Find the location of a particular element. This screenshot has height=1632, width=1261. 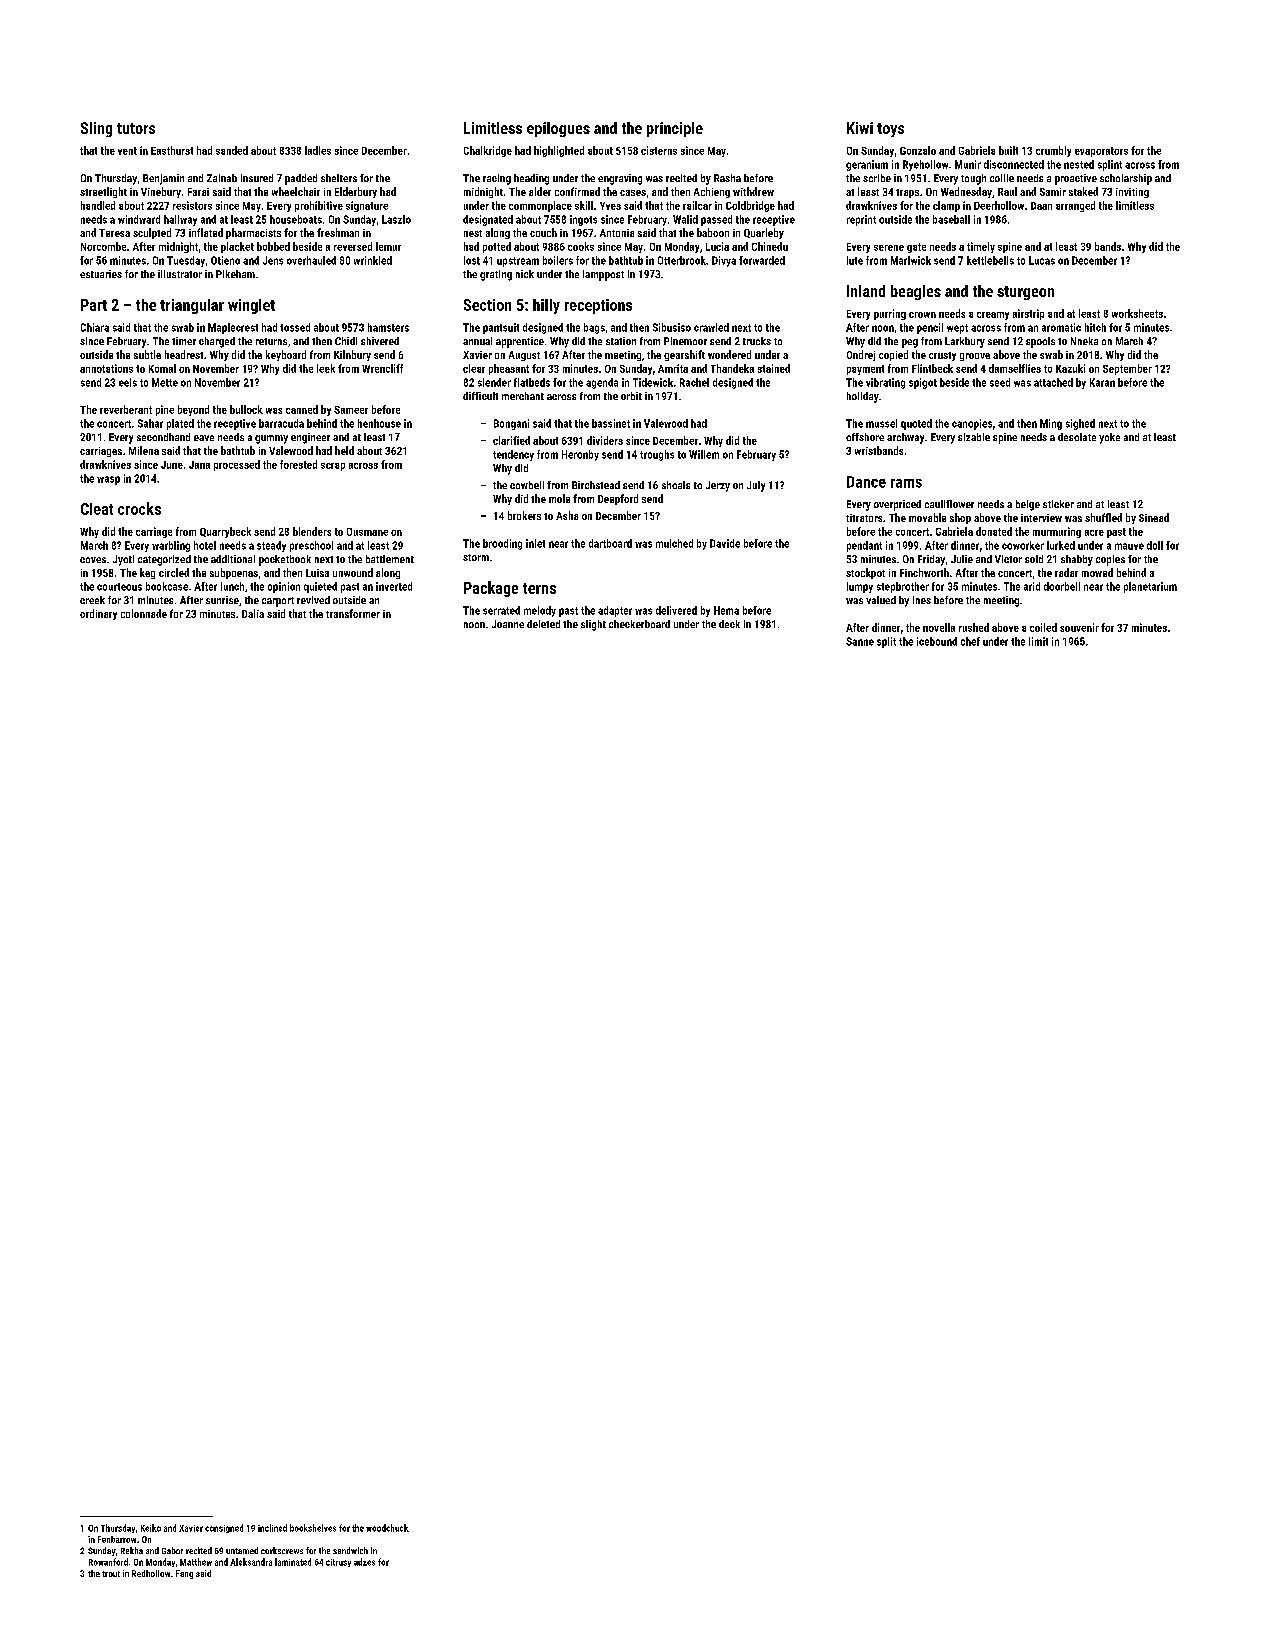

mulched is located at coordinates (674, 543).
